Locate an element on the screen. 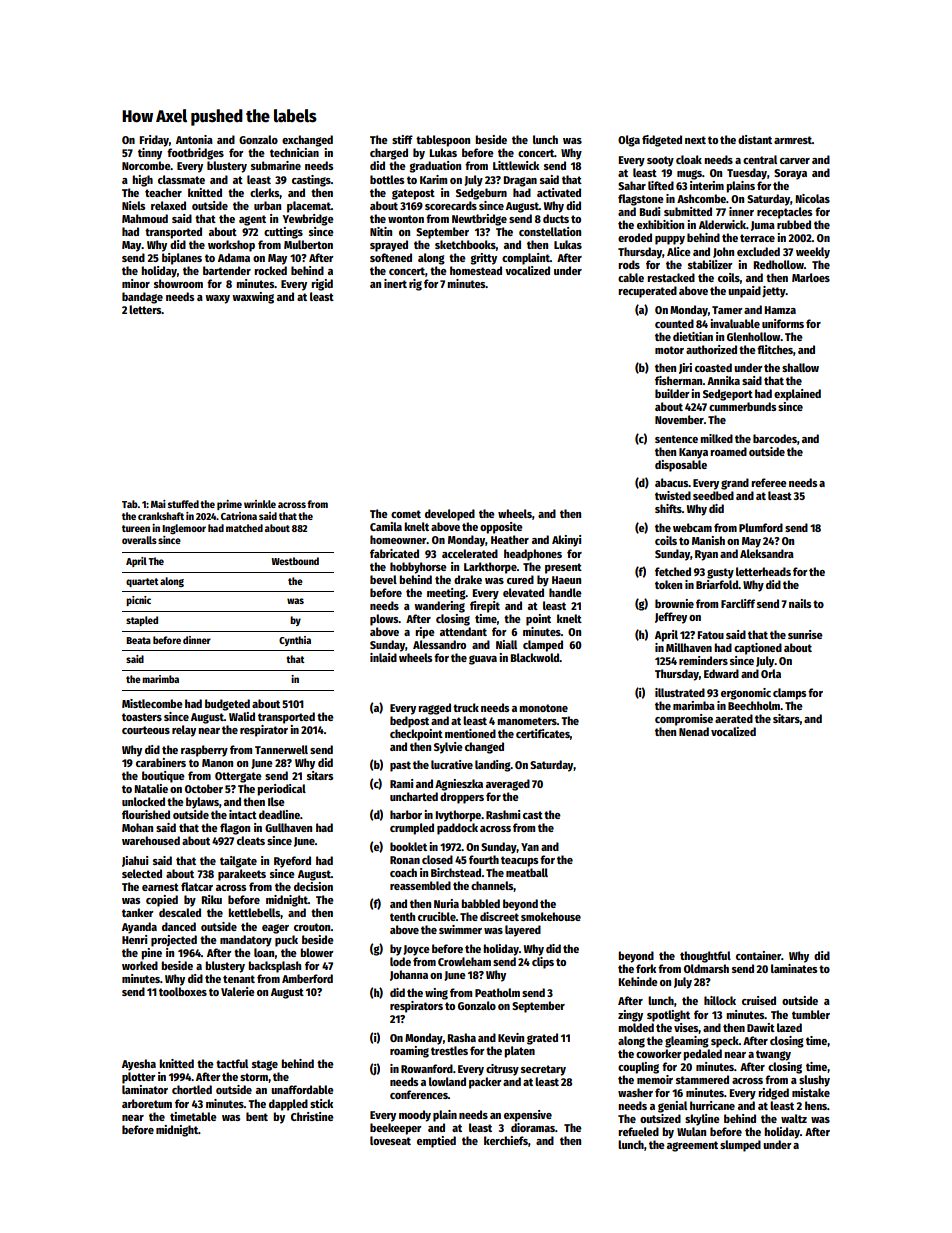  Olga is located at coordinates (629, 141).
